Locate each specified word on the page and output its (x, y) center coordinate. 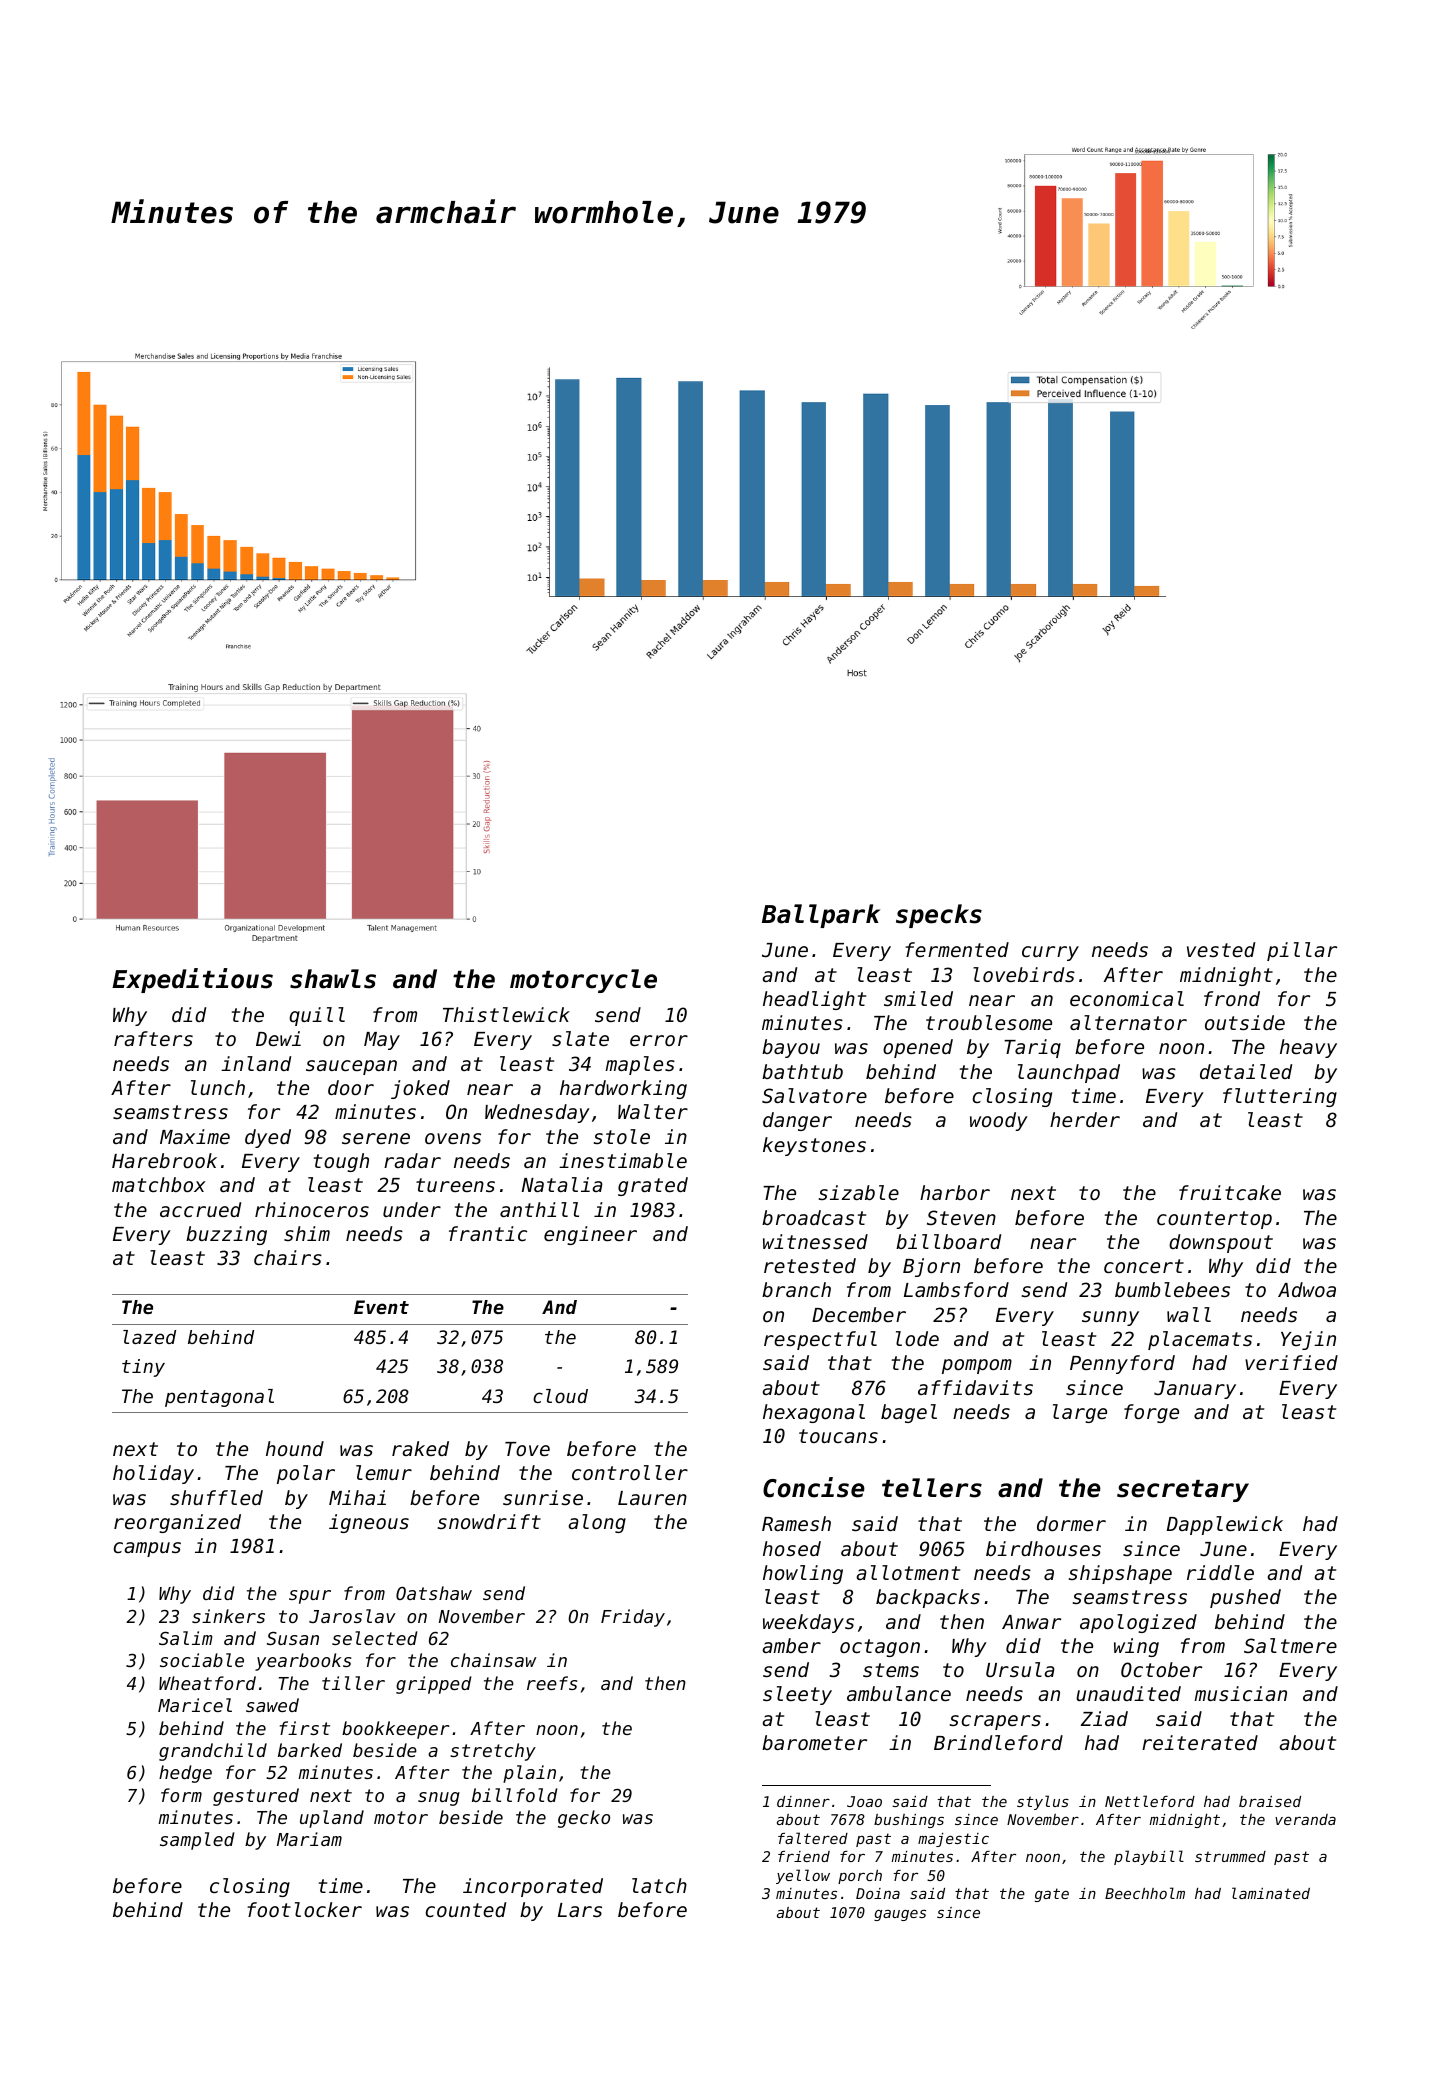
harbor (955, 1192)
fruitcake (1230, 1192)
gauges (900, 1915)
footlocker (304, 1909)
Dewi (278, 1038)
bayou (791, 1048)
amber (791, 1645)
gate (1052, 1895)
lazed (149, 1337)
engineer (590, 1235)
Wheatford (207, 1683)
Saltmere (1290, 1645)
